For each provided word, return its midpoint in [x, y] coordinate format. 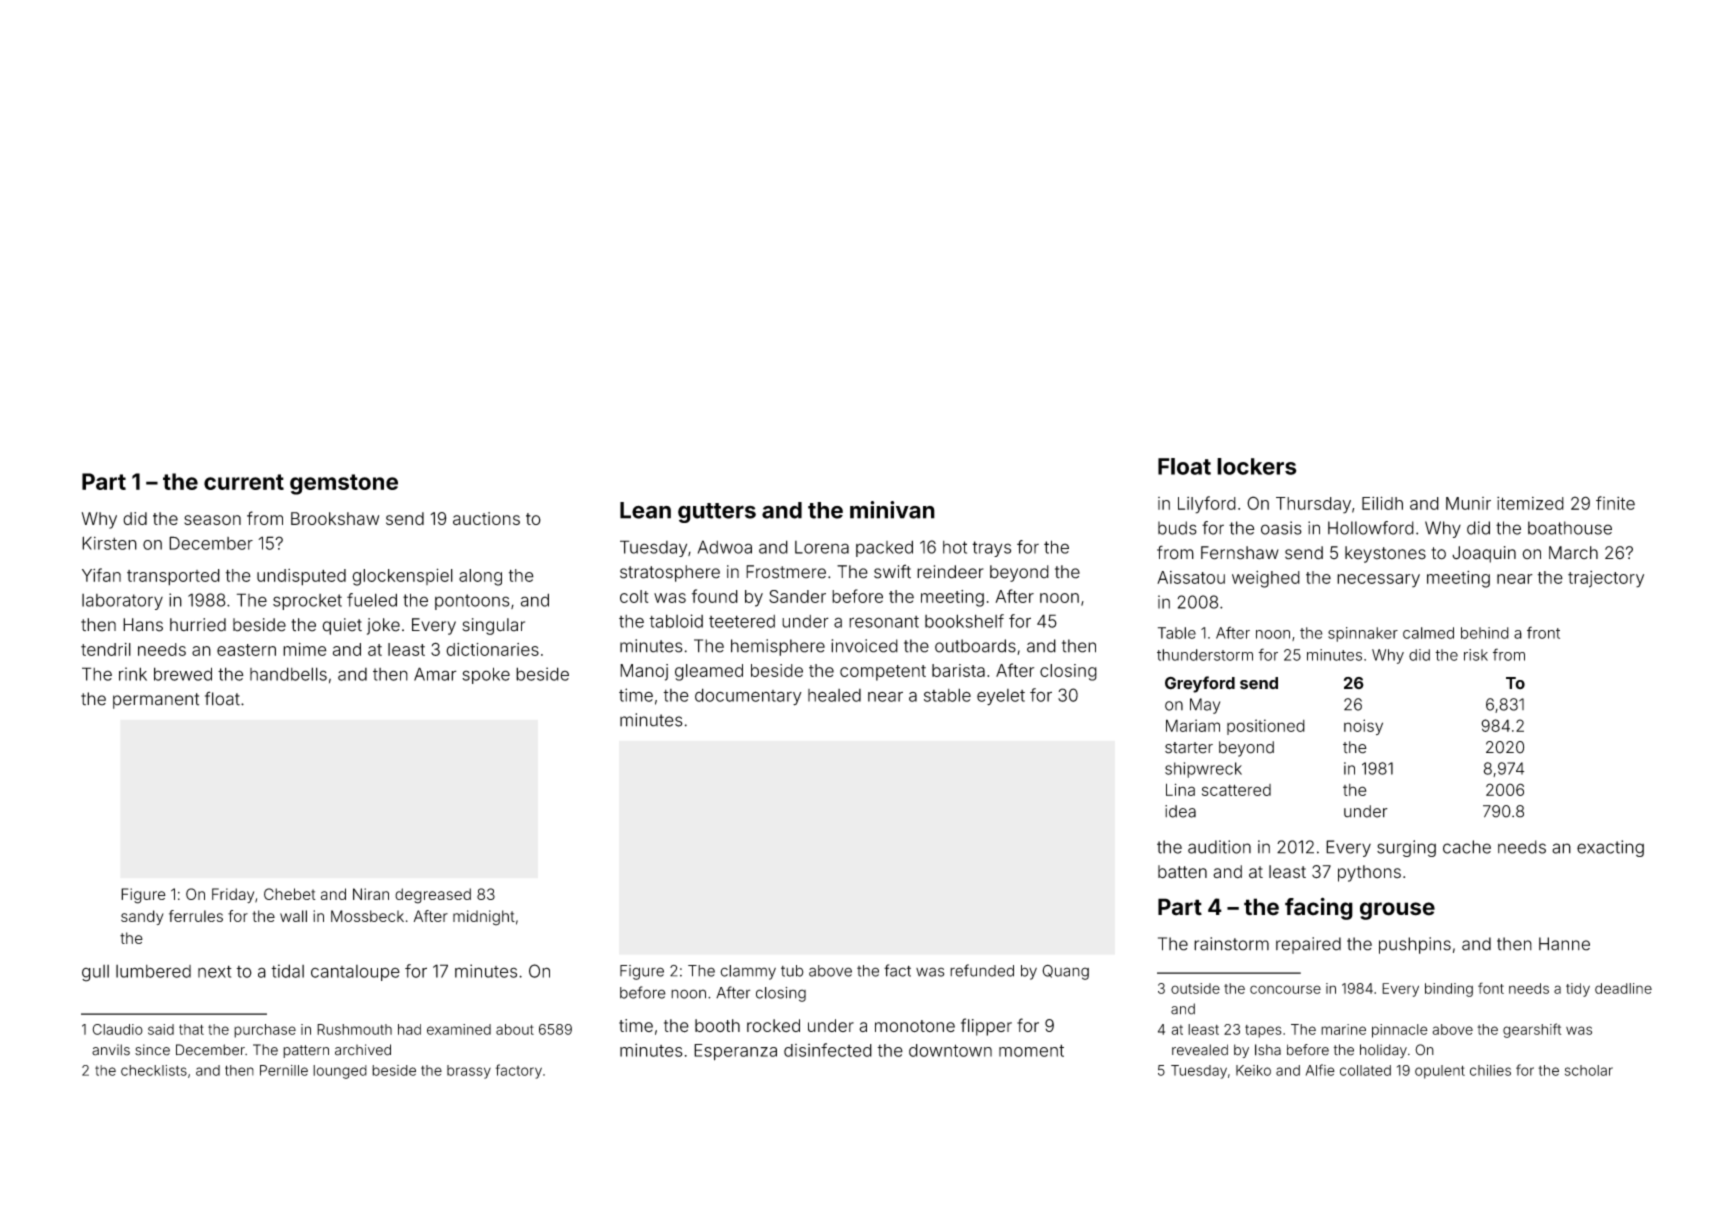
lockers [1257, 466]
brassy [469, 1072]
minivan [892, 510]
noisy [1363, 727]
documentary [748, 697]
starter [1189, 748]
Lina [1180, 789]
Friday [233, 895]
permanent [156, 701]
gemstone [344, 484]
